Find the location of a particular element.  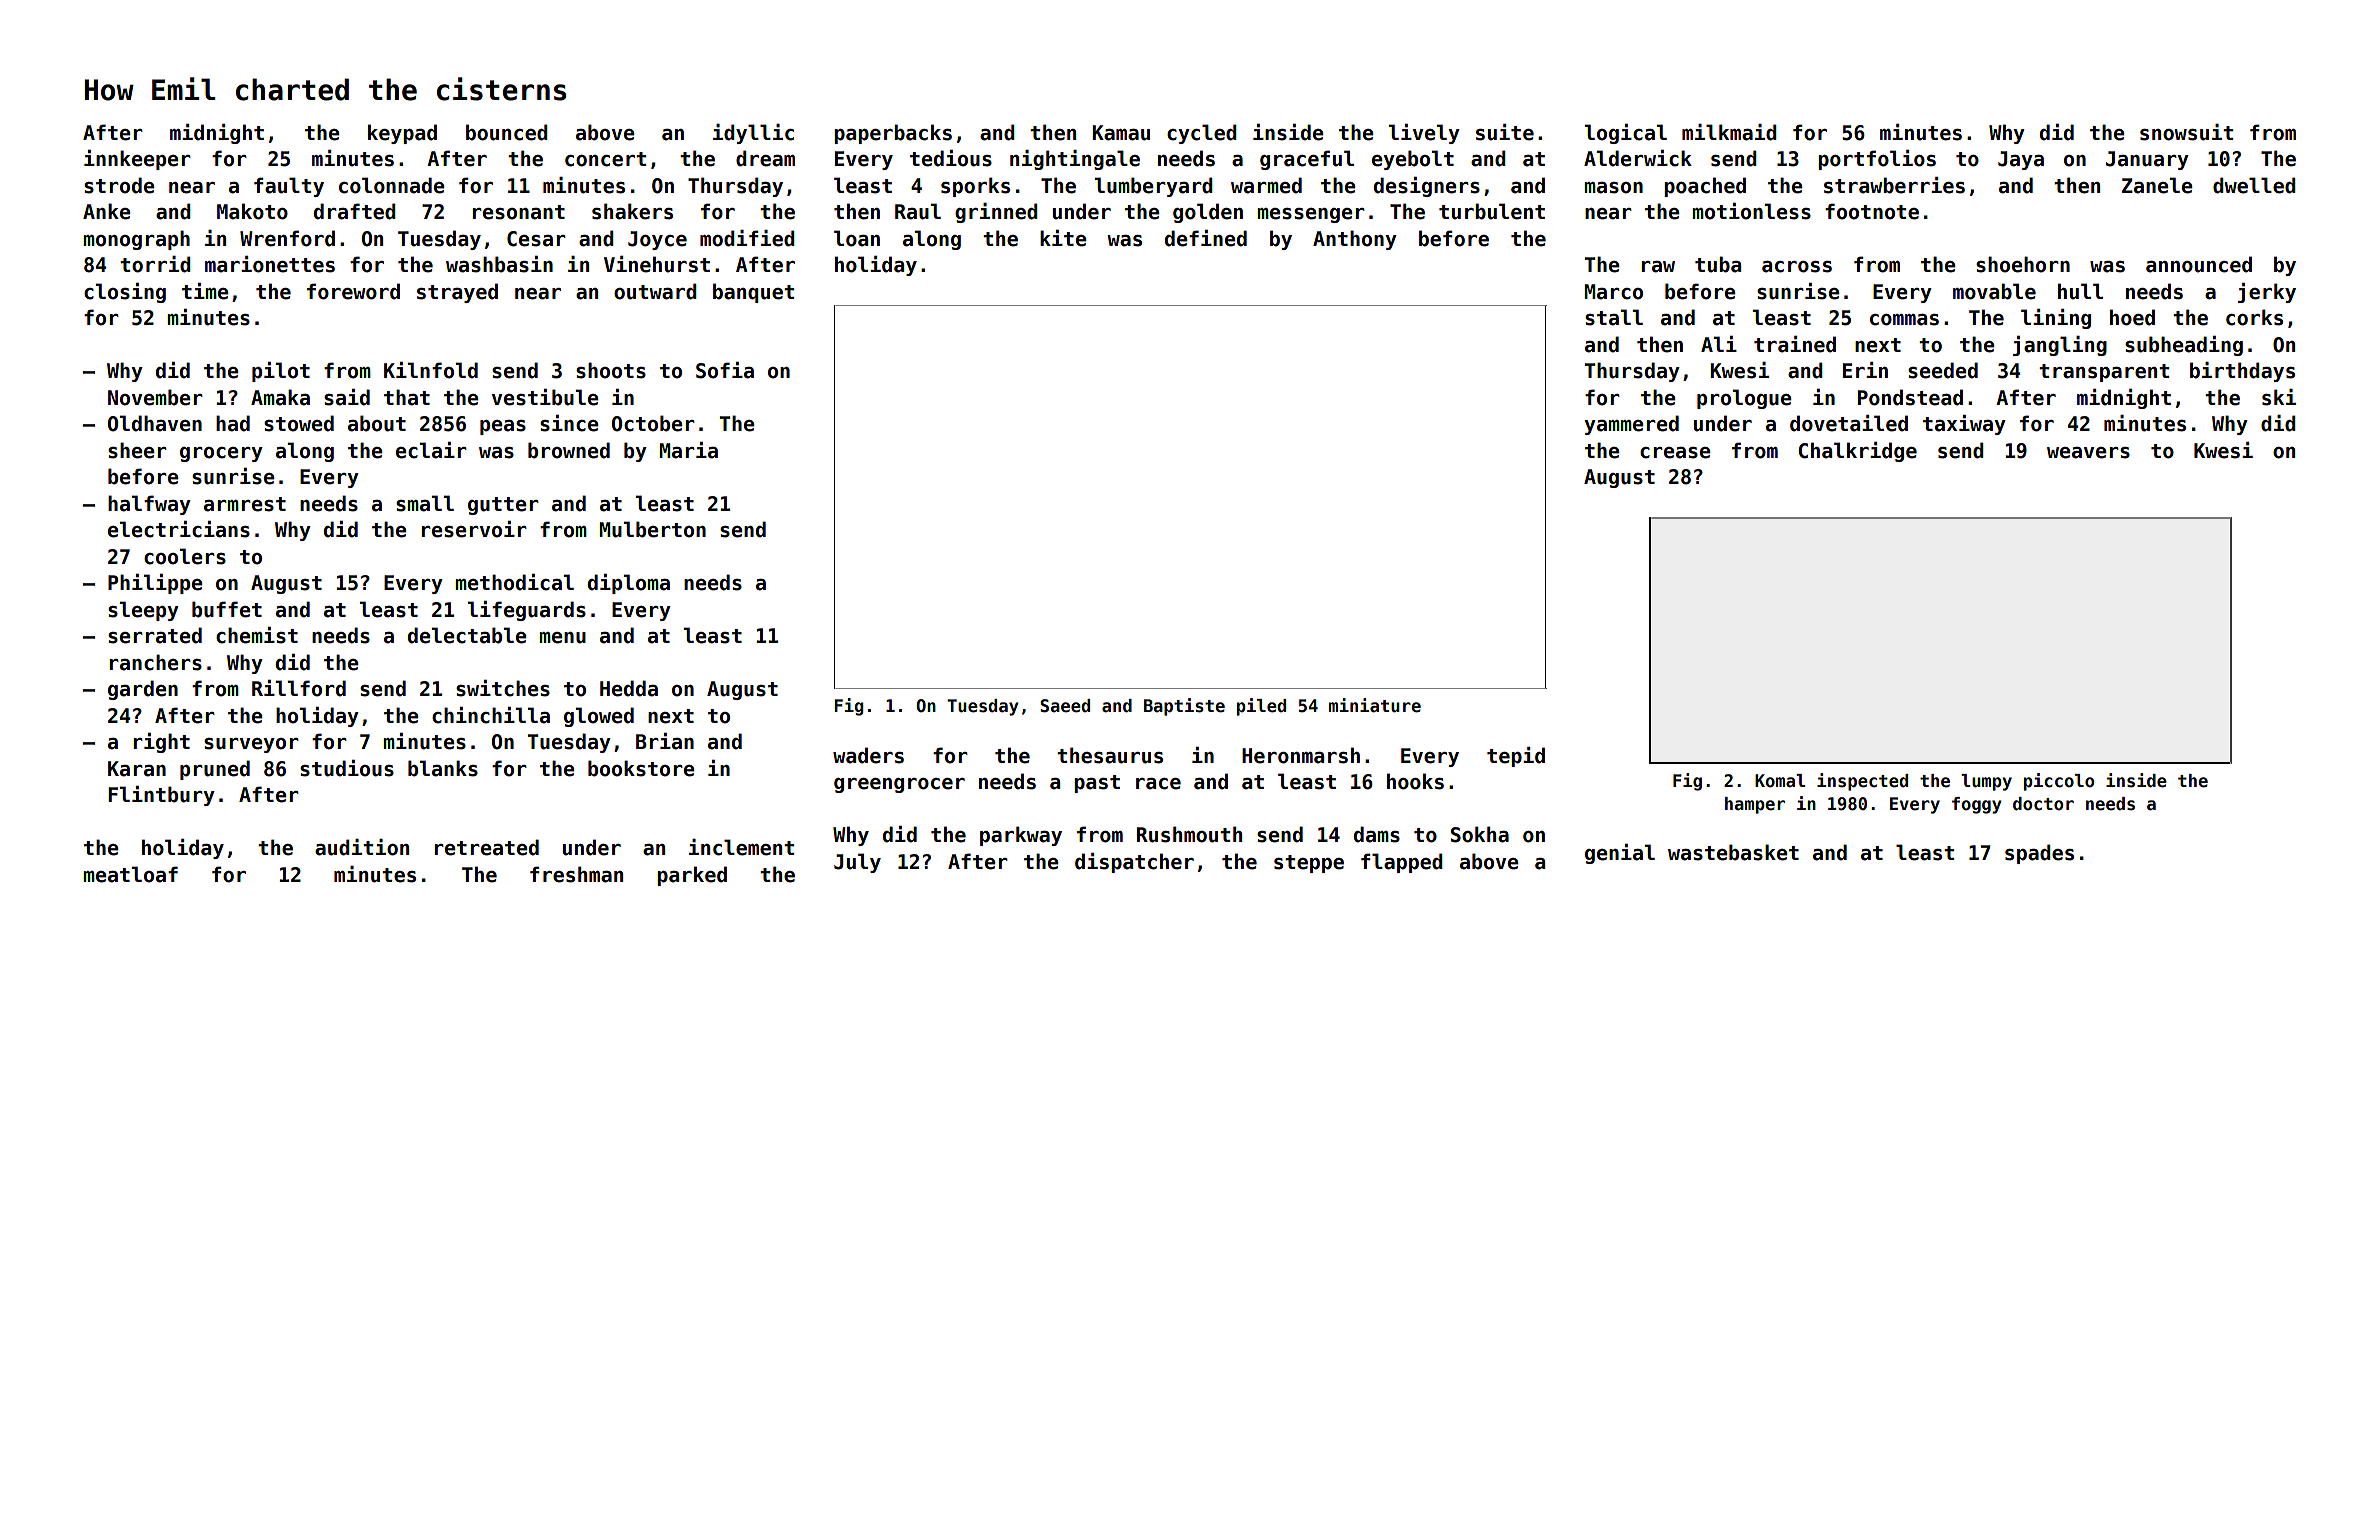

reservoir is located at coordinates (474, 529).
